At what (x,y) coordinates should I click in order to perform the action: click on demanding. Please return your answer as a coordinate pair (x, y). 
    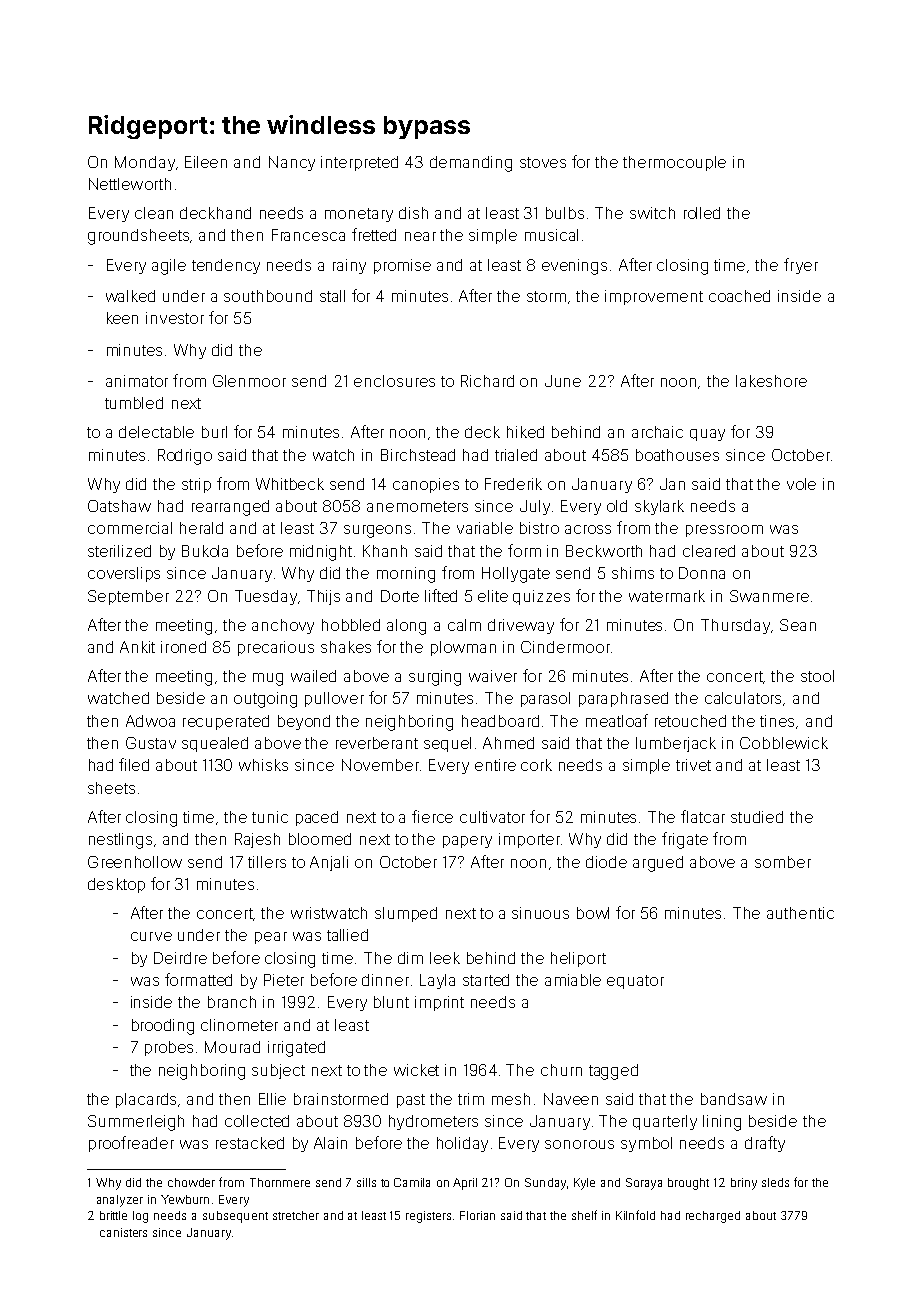
    Looking at the image, I should click on (471, 164).
